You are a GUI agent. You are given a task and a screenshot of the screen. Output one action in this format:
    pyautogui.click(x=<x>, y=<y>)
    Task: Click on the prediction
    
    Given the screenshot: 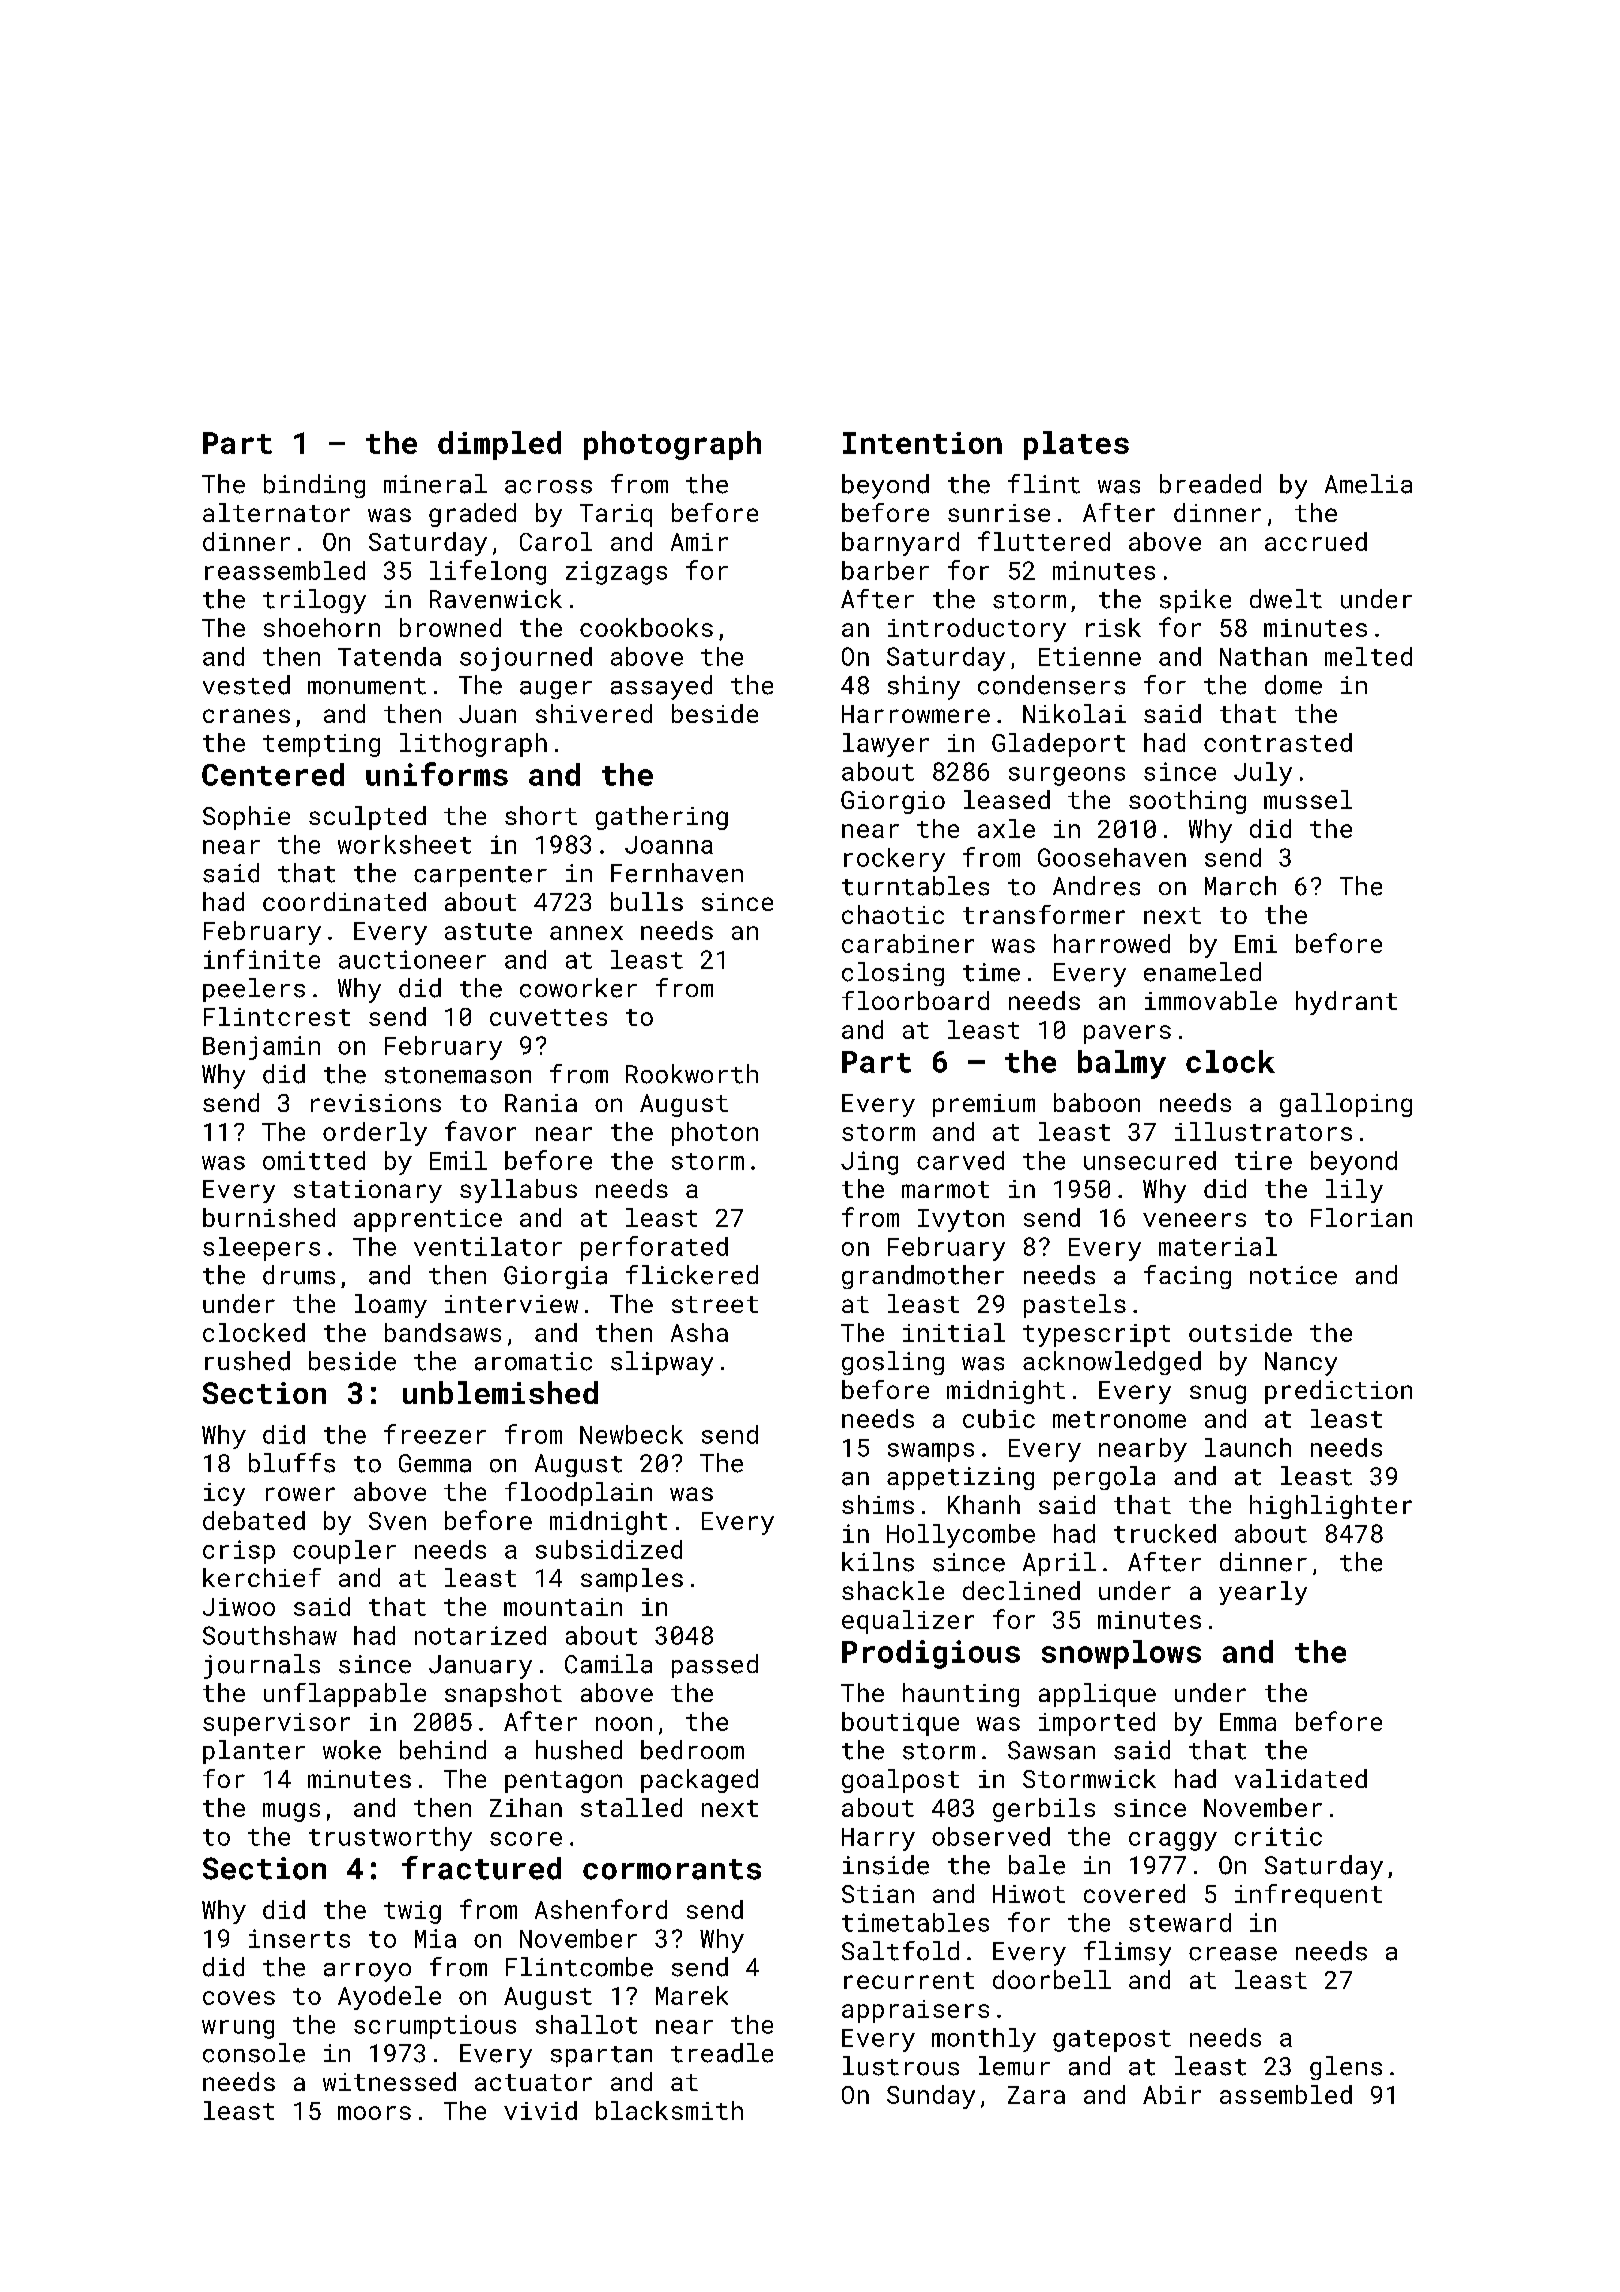 What is the action you would take?
    pyautogui.click(x=1338, y=1392)
